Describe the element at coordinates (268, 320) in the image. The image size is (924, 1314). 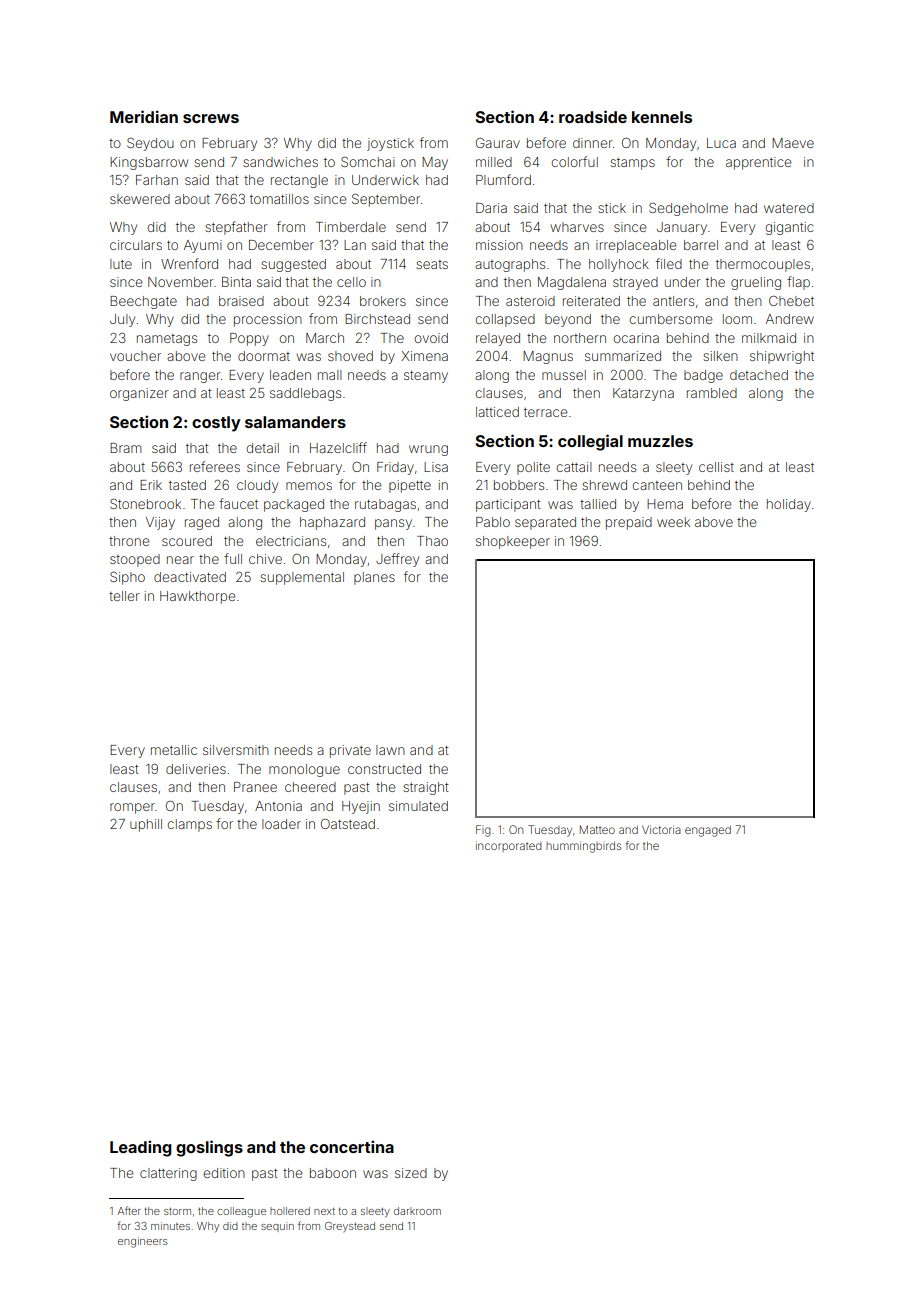
I see `procession` at that location.
